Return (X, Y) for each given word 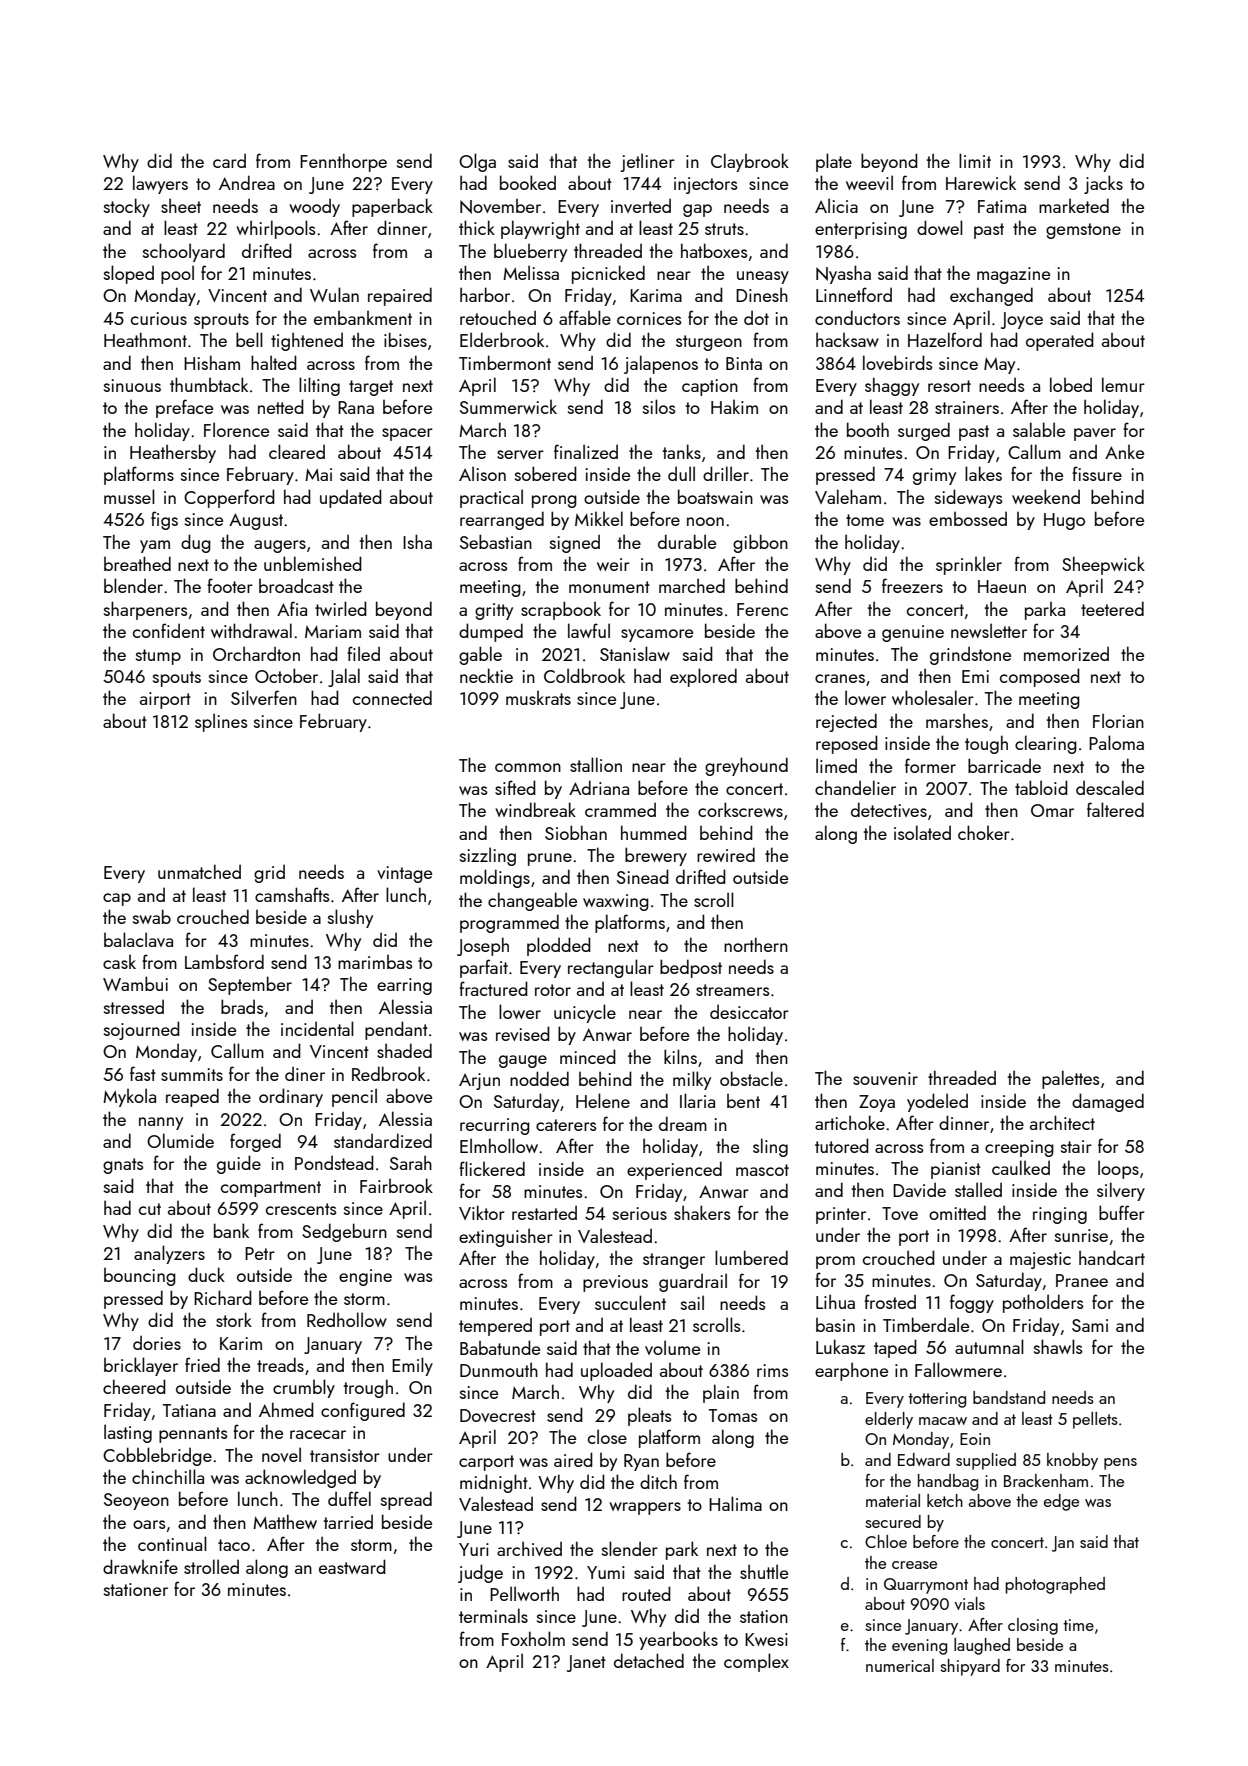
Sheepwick (1103, 565)
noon (705, 521)
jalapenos (661, 364)
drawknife (140, 1566)
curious (159, 318)
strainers (967, 407)
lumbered (751, 1257)
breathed (137, 563)
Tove (900, 1213)
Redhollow (347, 1319)
